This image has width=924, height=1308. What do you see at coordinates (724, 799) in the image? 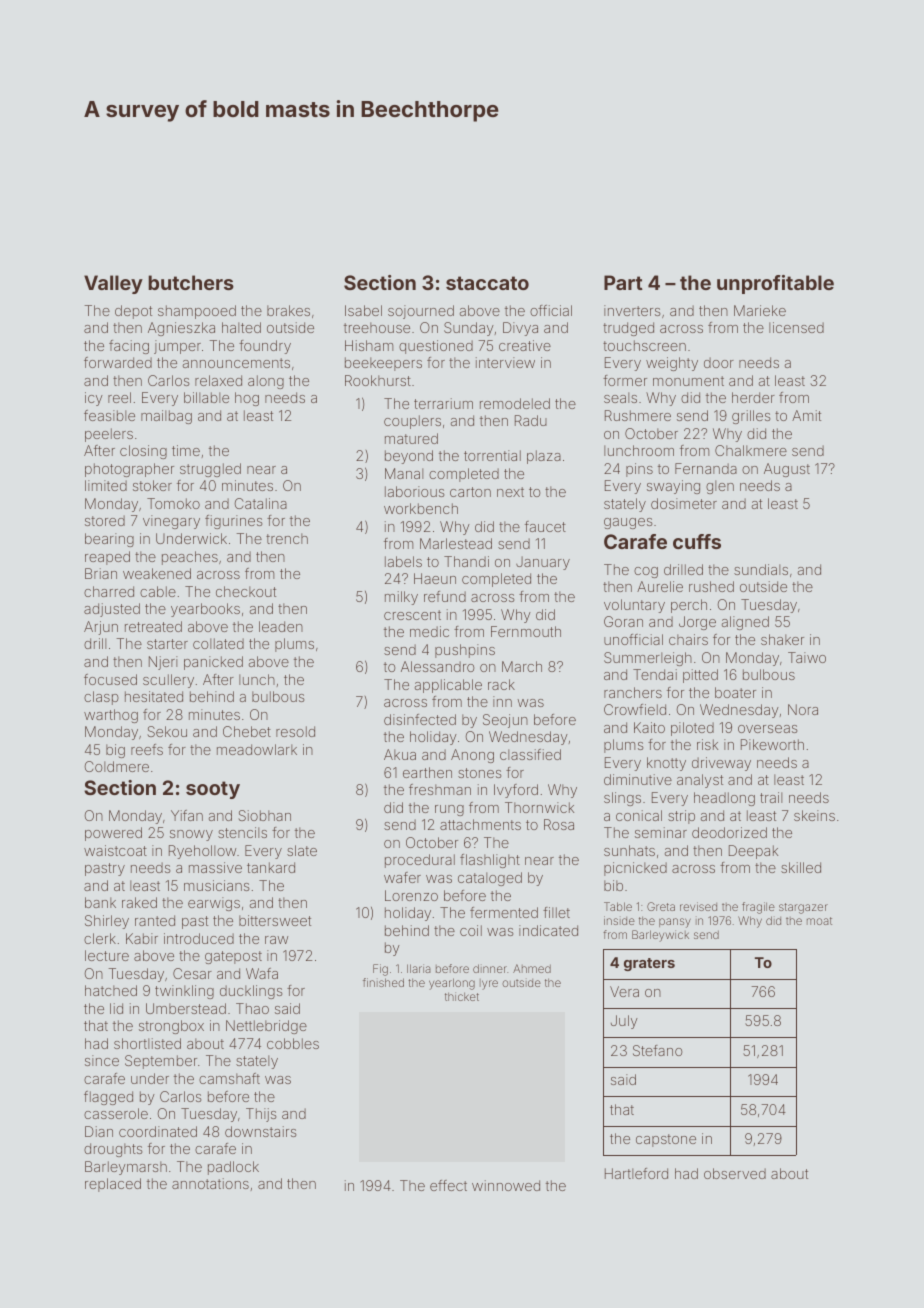
I see `headlong` at bounding box center [724, 799].
